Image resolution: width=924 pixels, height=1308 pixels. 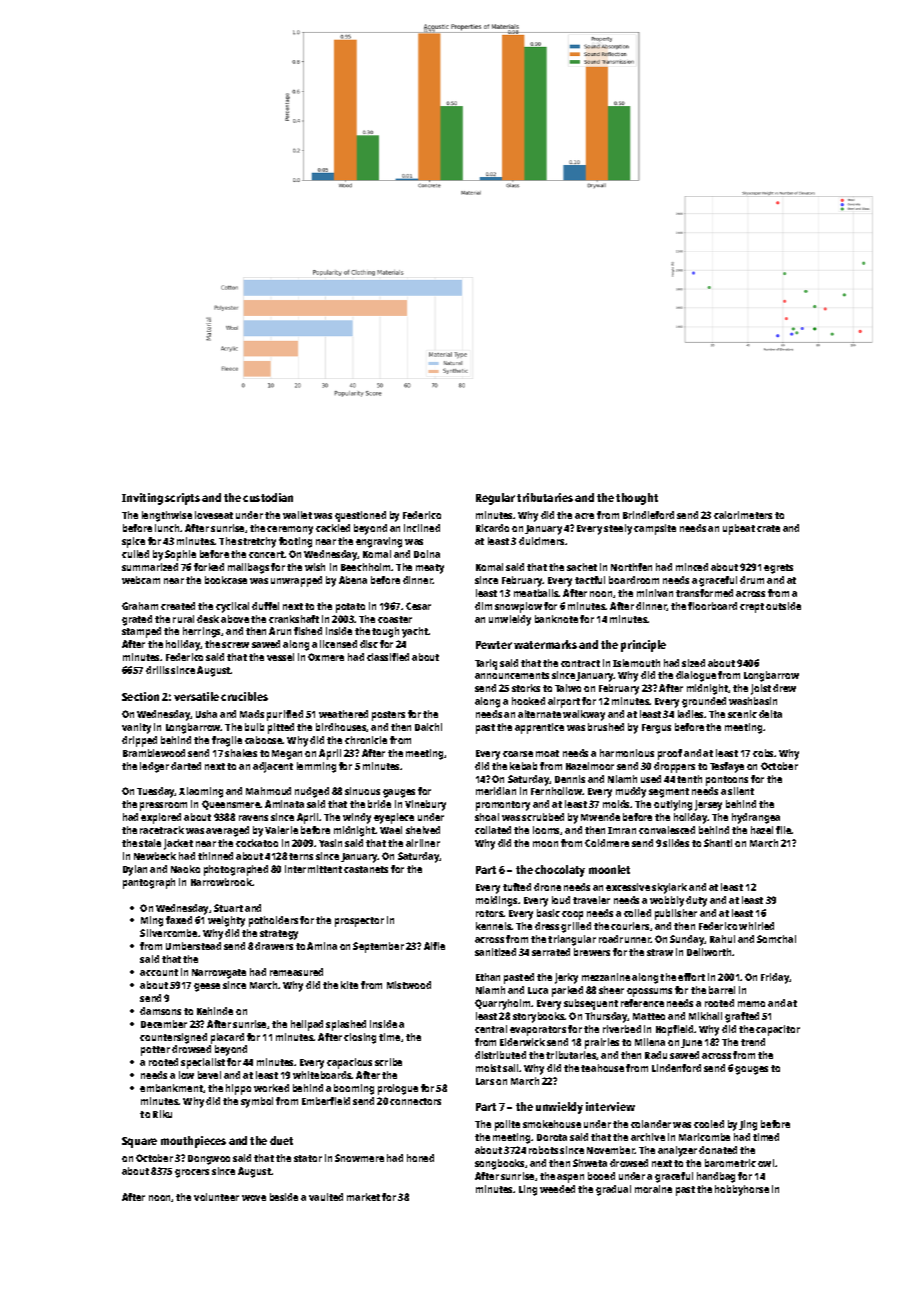 I want to click on egrets, so click(x=778, y=569).
